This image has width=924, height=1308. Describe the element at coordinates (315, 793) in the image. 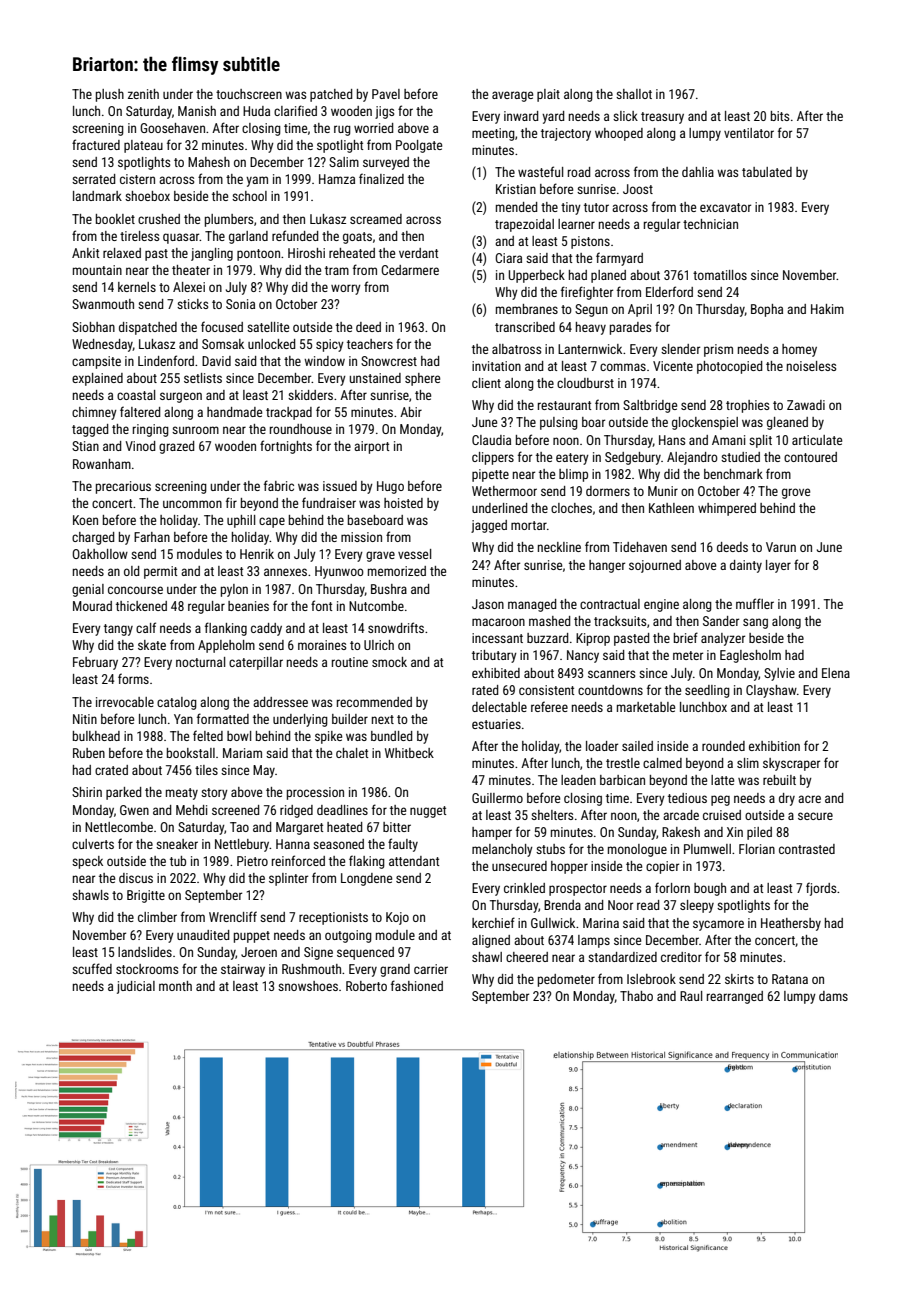

I see `procession` at that location.
